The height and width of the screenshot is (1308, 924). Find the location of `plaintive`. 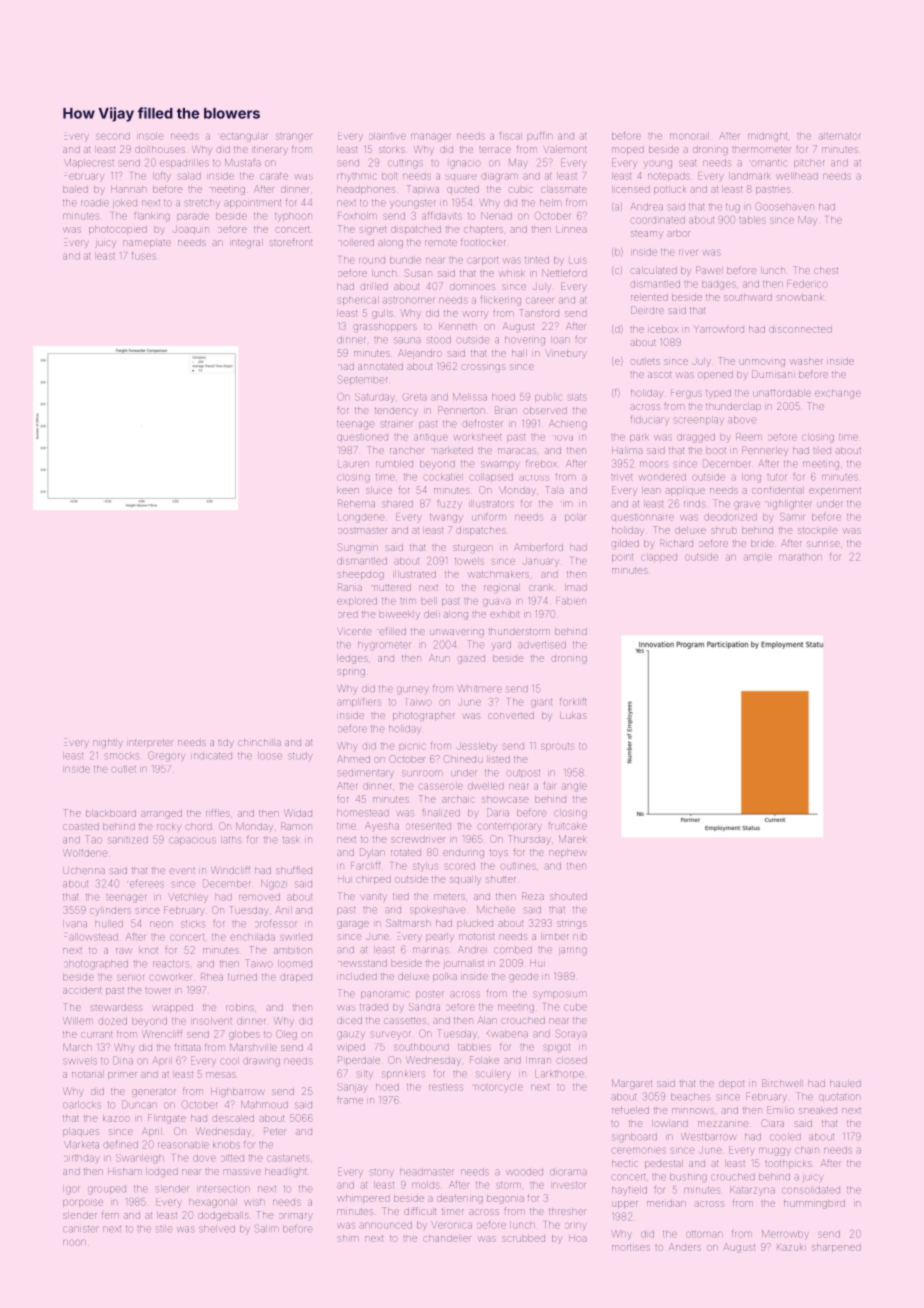

plaintive is located at coordinates (387, 136).
